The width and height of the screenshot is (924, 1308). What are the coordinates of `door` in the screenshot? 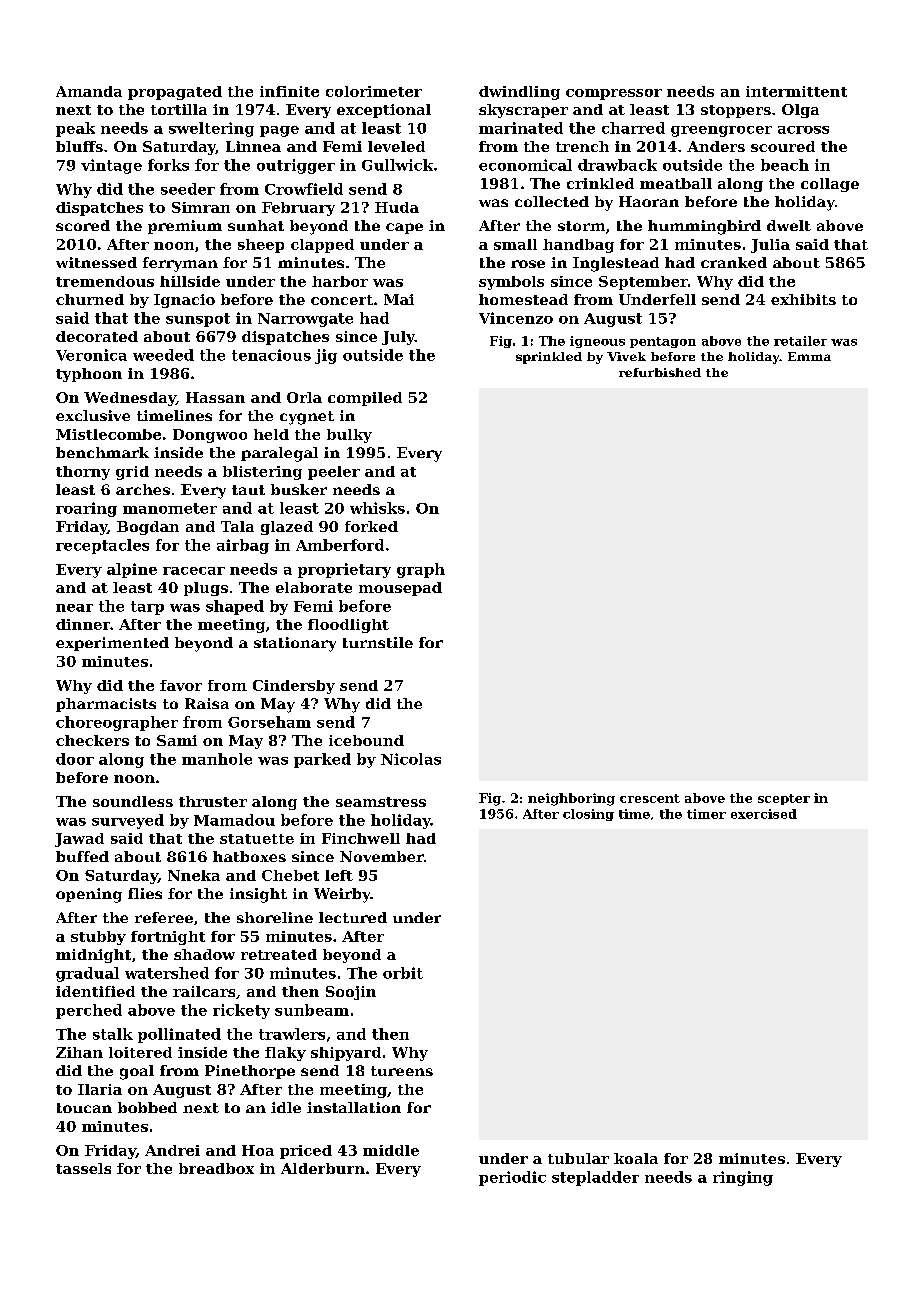 It's located at (75, 759).
